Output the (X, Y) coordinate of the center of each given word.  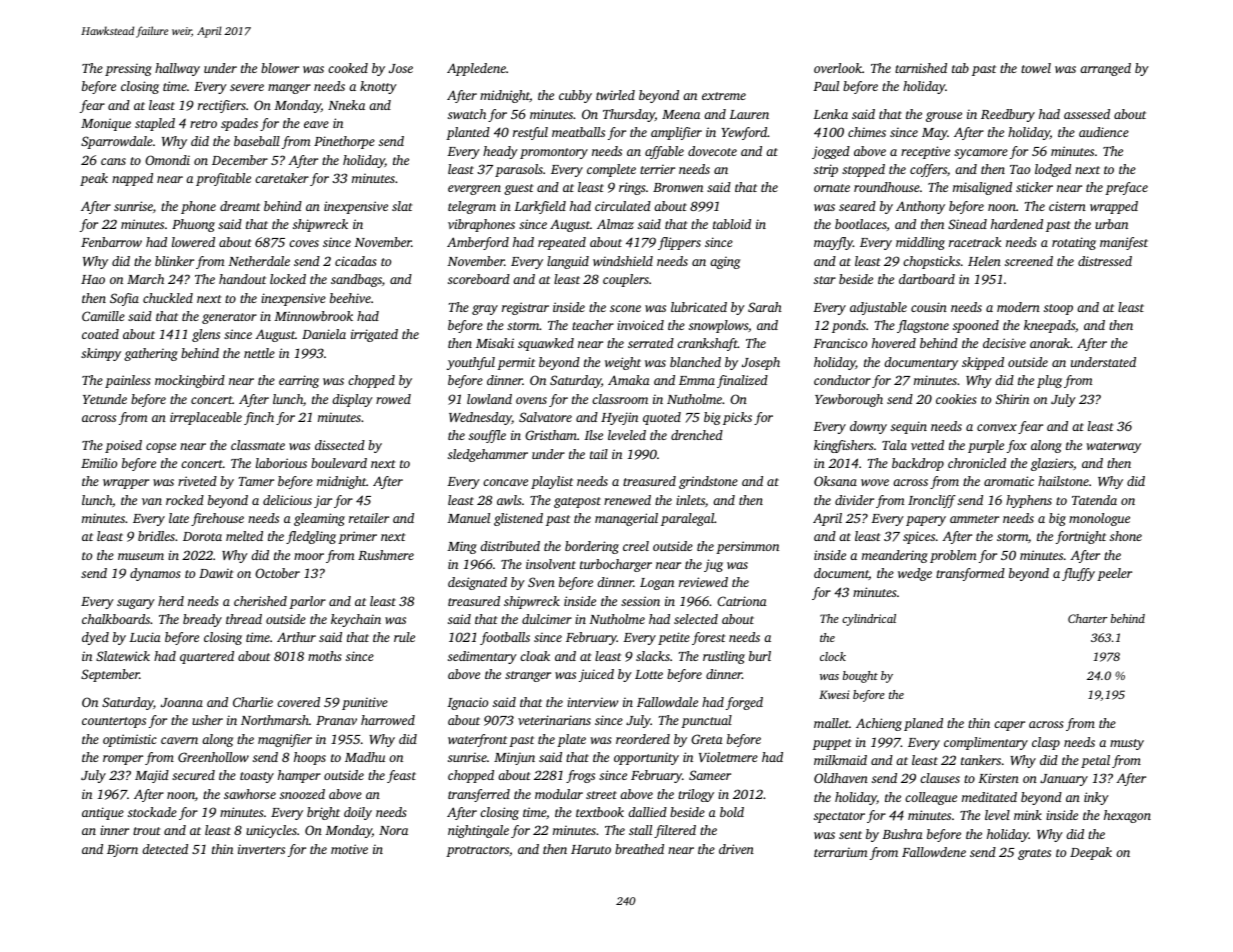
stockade (152, 812)
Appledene (476, 69)
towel (1036, 68)
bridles (156, 536)
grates (1034, 854)
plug (1049, 381)
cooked (348, 68)
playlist (552, 482)
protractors (477, 851)
